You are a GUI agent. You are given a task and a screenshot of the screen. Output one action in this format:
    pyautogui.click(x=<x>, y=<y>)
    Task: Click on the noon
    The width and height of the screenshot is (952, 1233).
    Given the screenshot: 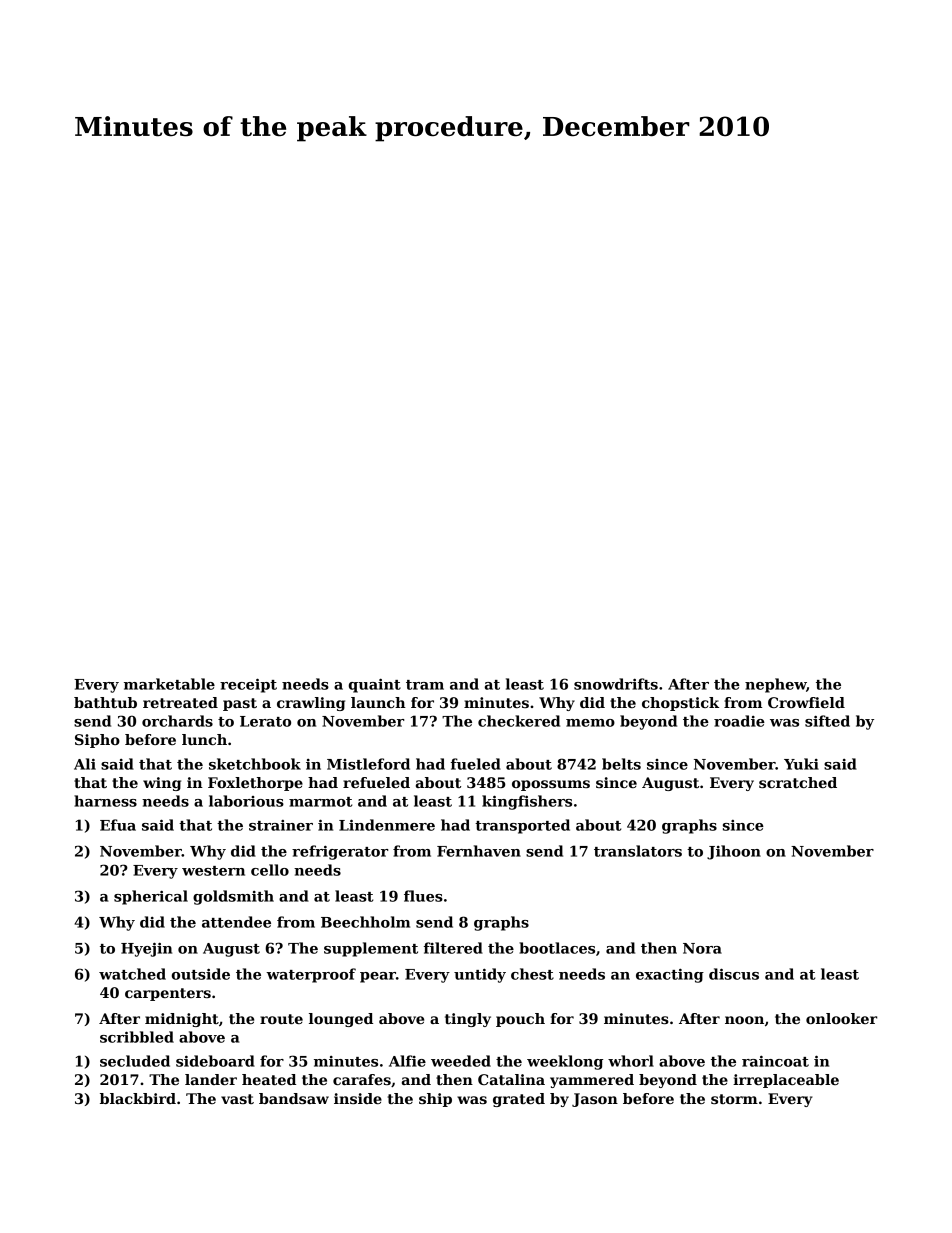 What is the action you would take?
    pyautogui.click(x=744, y=1020)
